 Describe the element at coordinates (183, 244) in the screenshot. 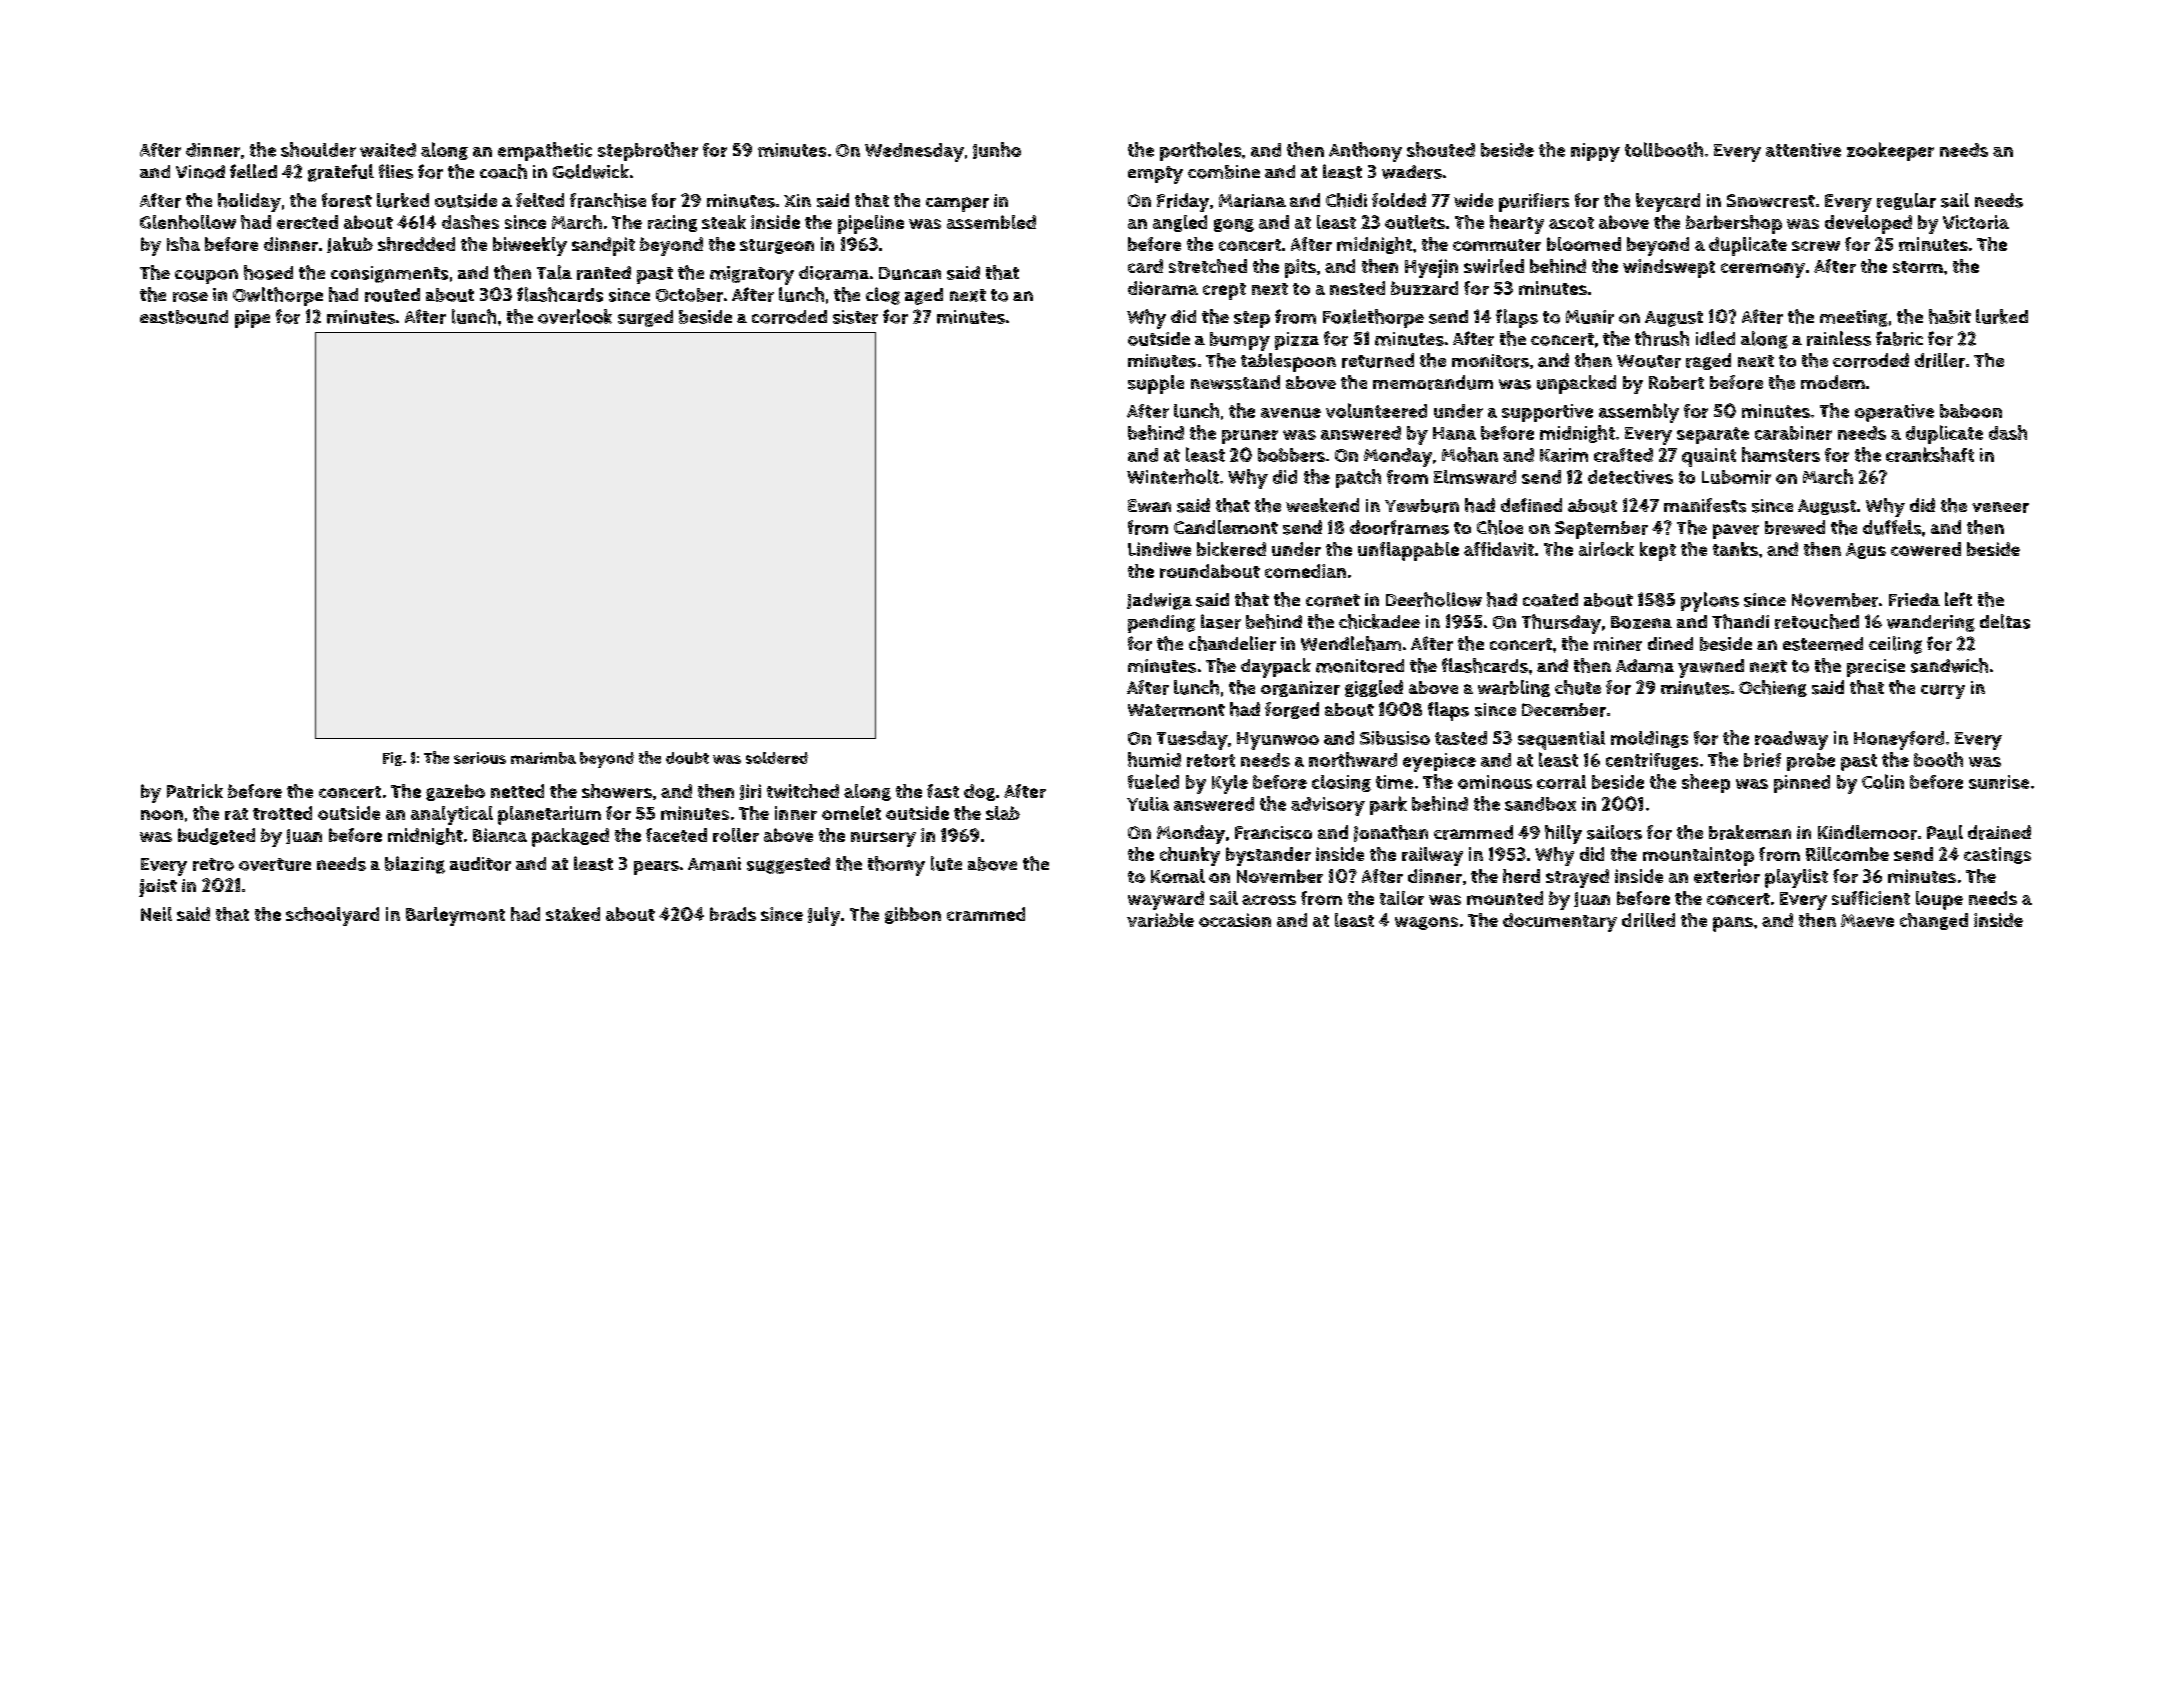

I see `Isha` at that location.
